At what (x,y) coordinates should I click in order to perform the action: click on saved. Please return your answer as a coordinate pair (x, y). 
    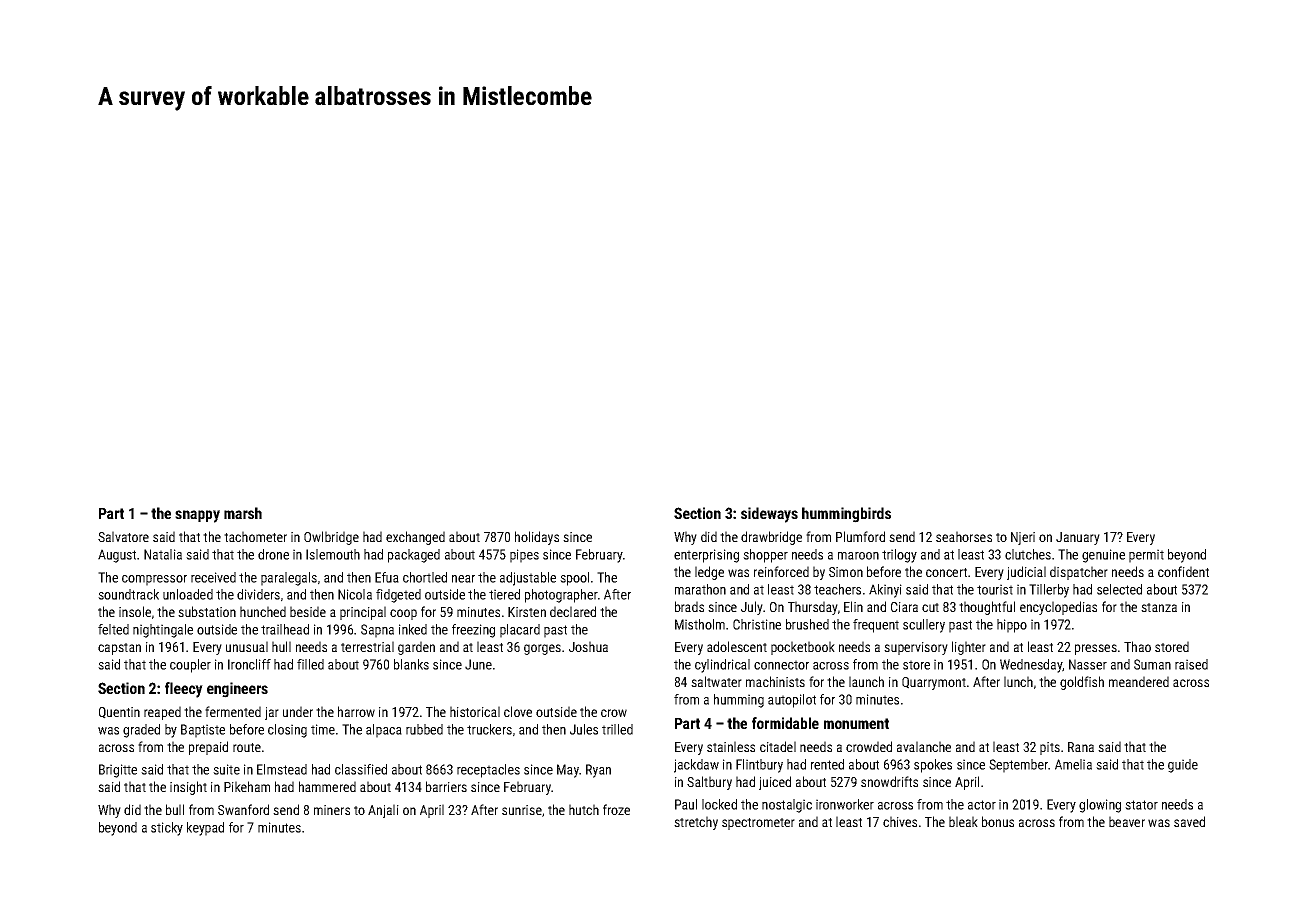
    Looking at the image, I should click on (1189, 821).
